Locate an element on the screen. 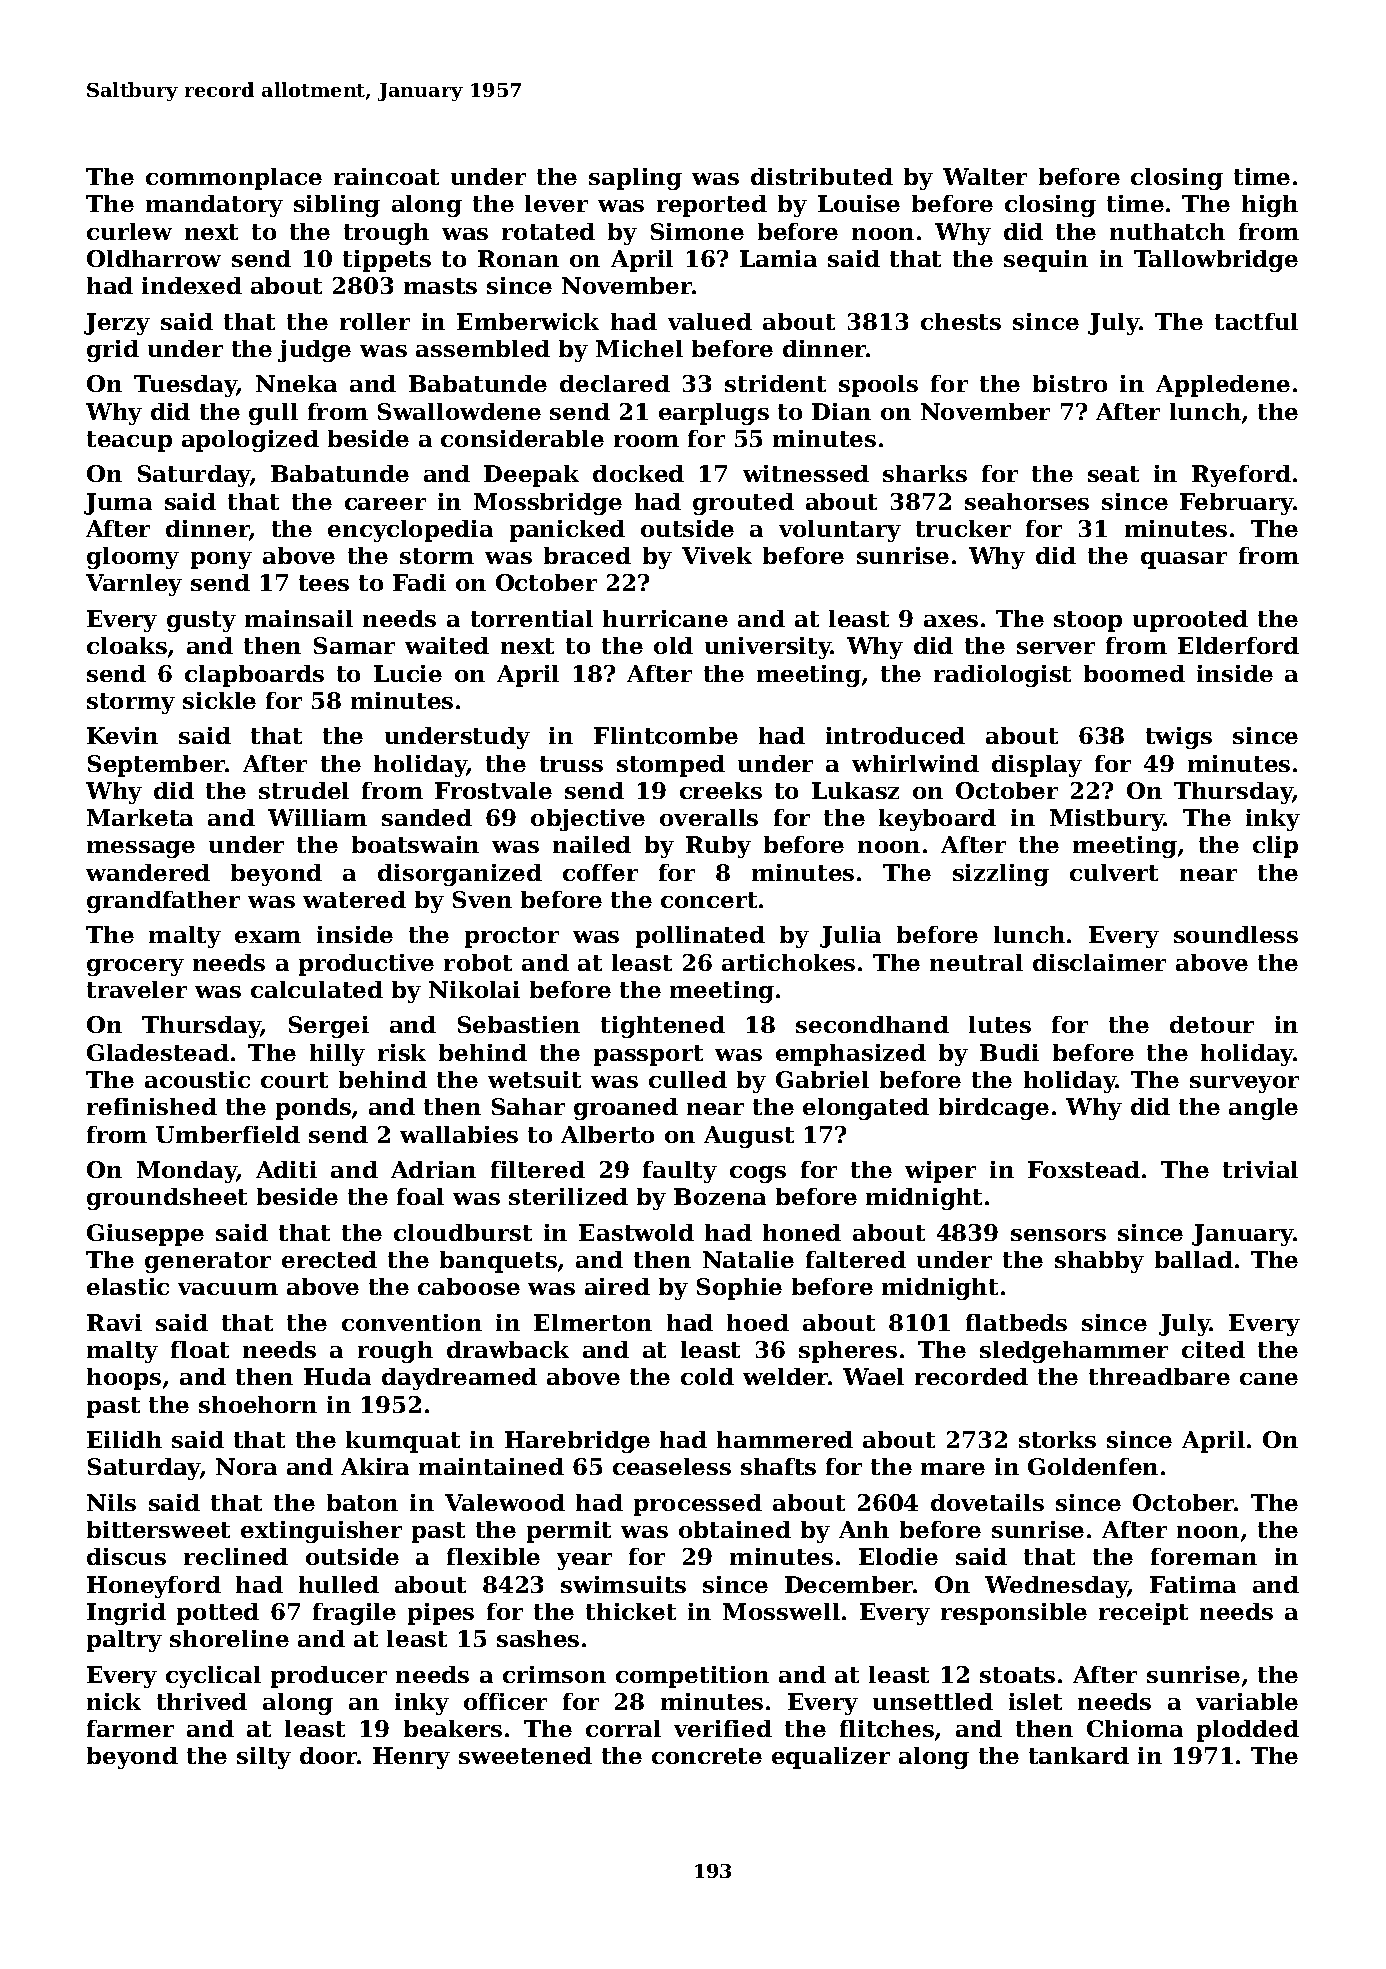  equalizer is located at coordinates (831, 1758).
